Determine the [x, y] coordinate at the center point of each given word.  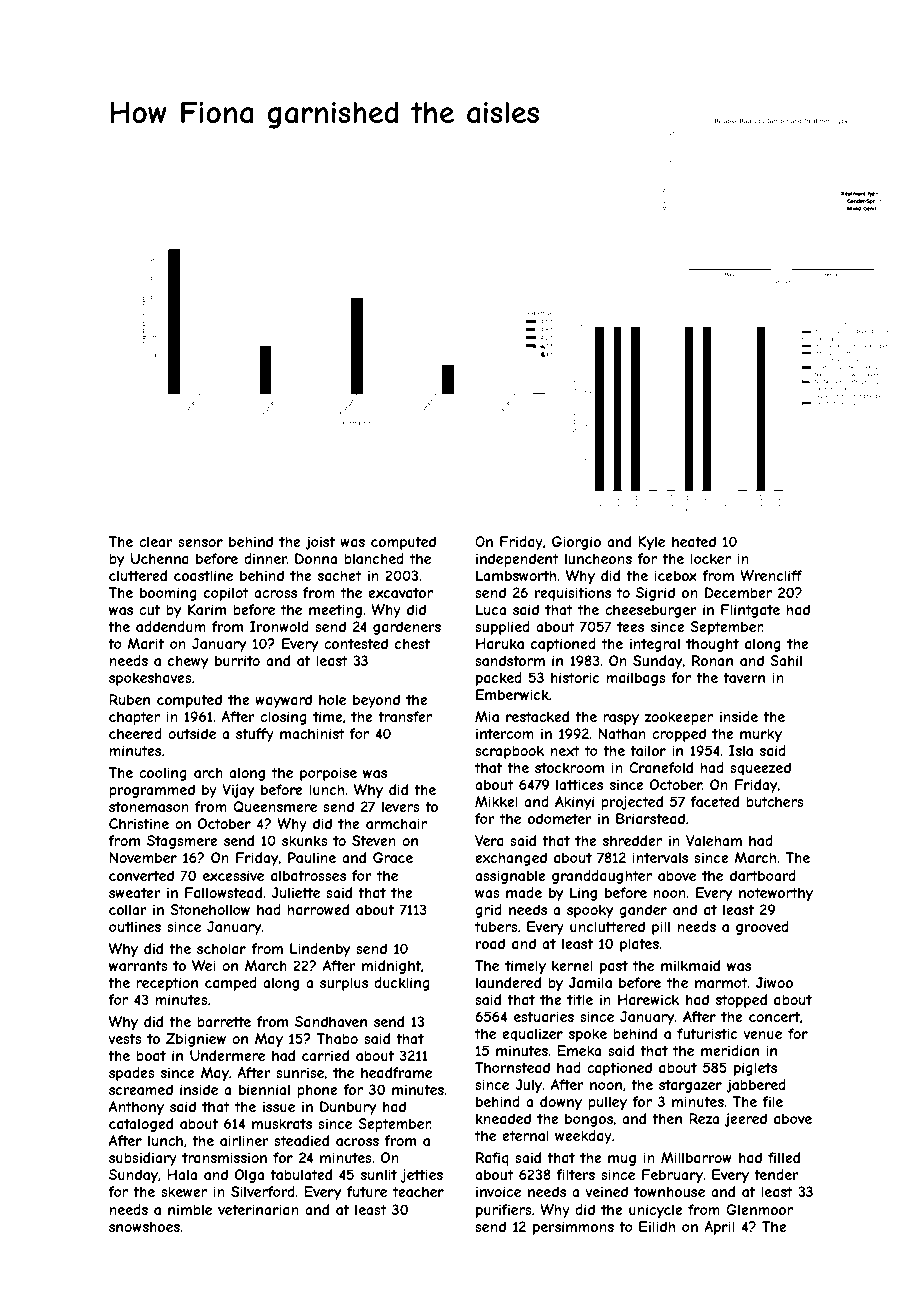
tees [630, 627]
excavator [400, 593]
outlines [135, 926]
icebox [675, 575]
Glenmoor [759, 1209]
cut [149, 610]
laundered [508, 982]
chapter [134, 718]
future [367, 1191]
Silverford [263, 1191]
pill [661, 928]
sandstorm [510, 660]
